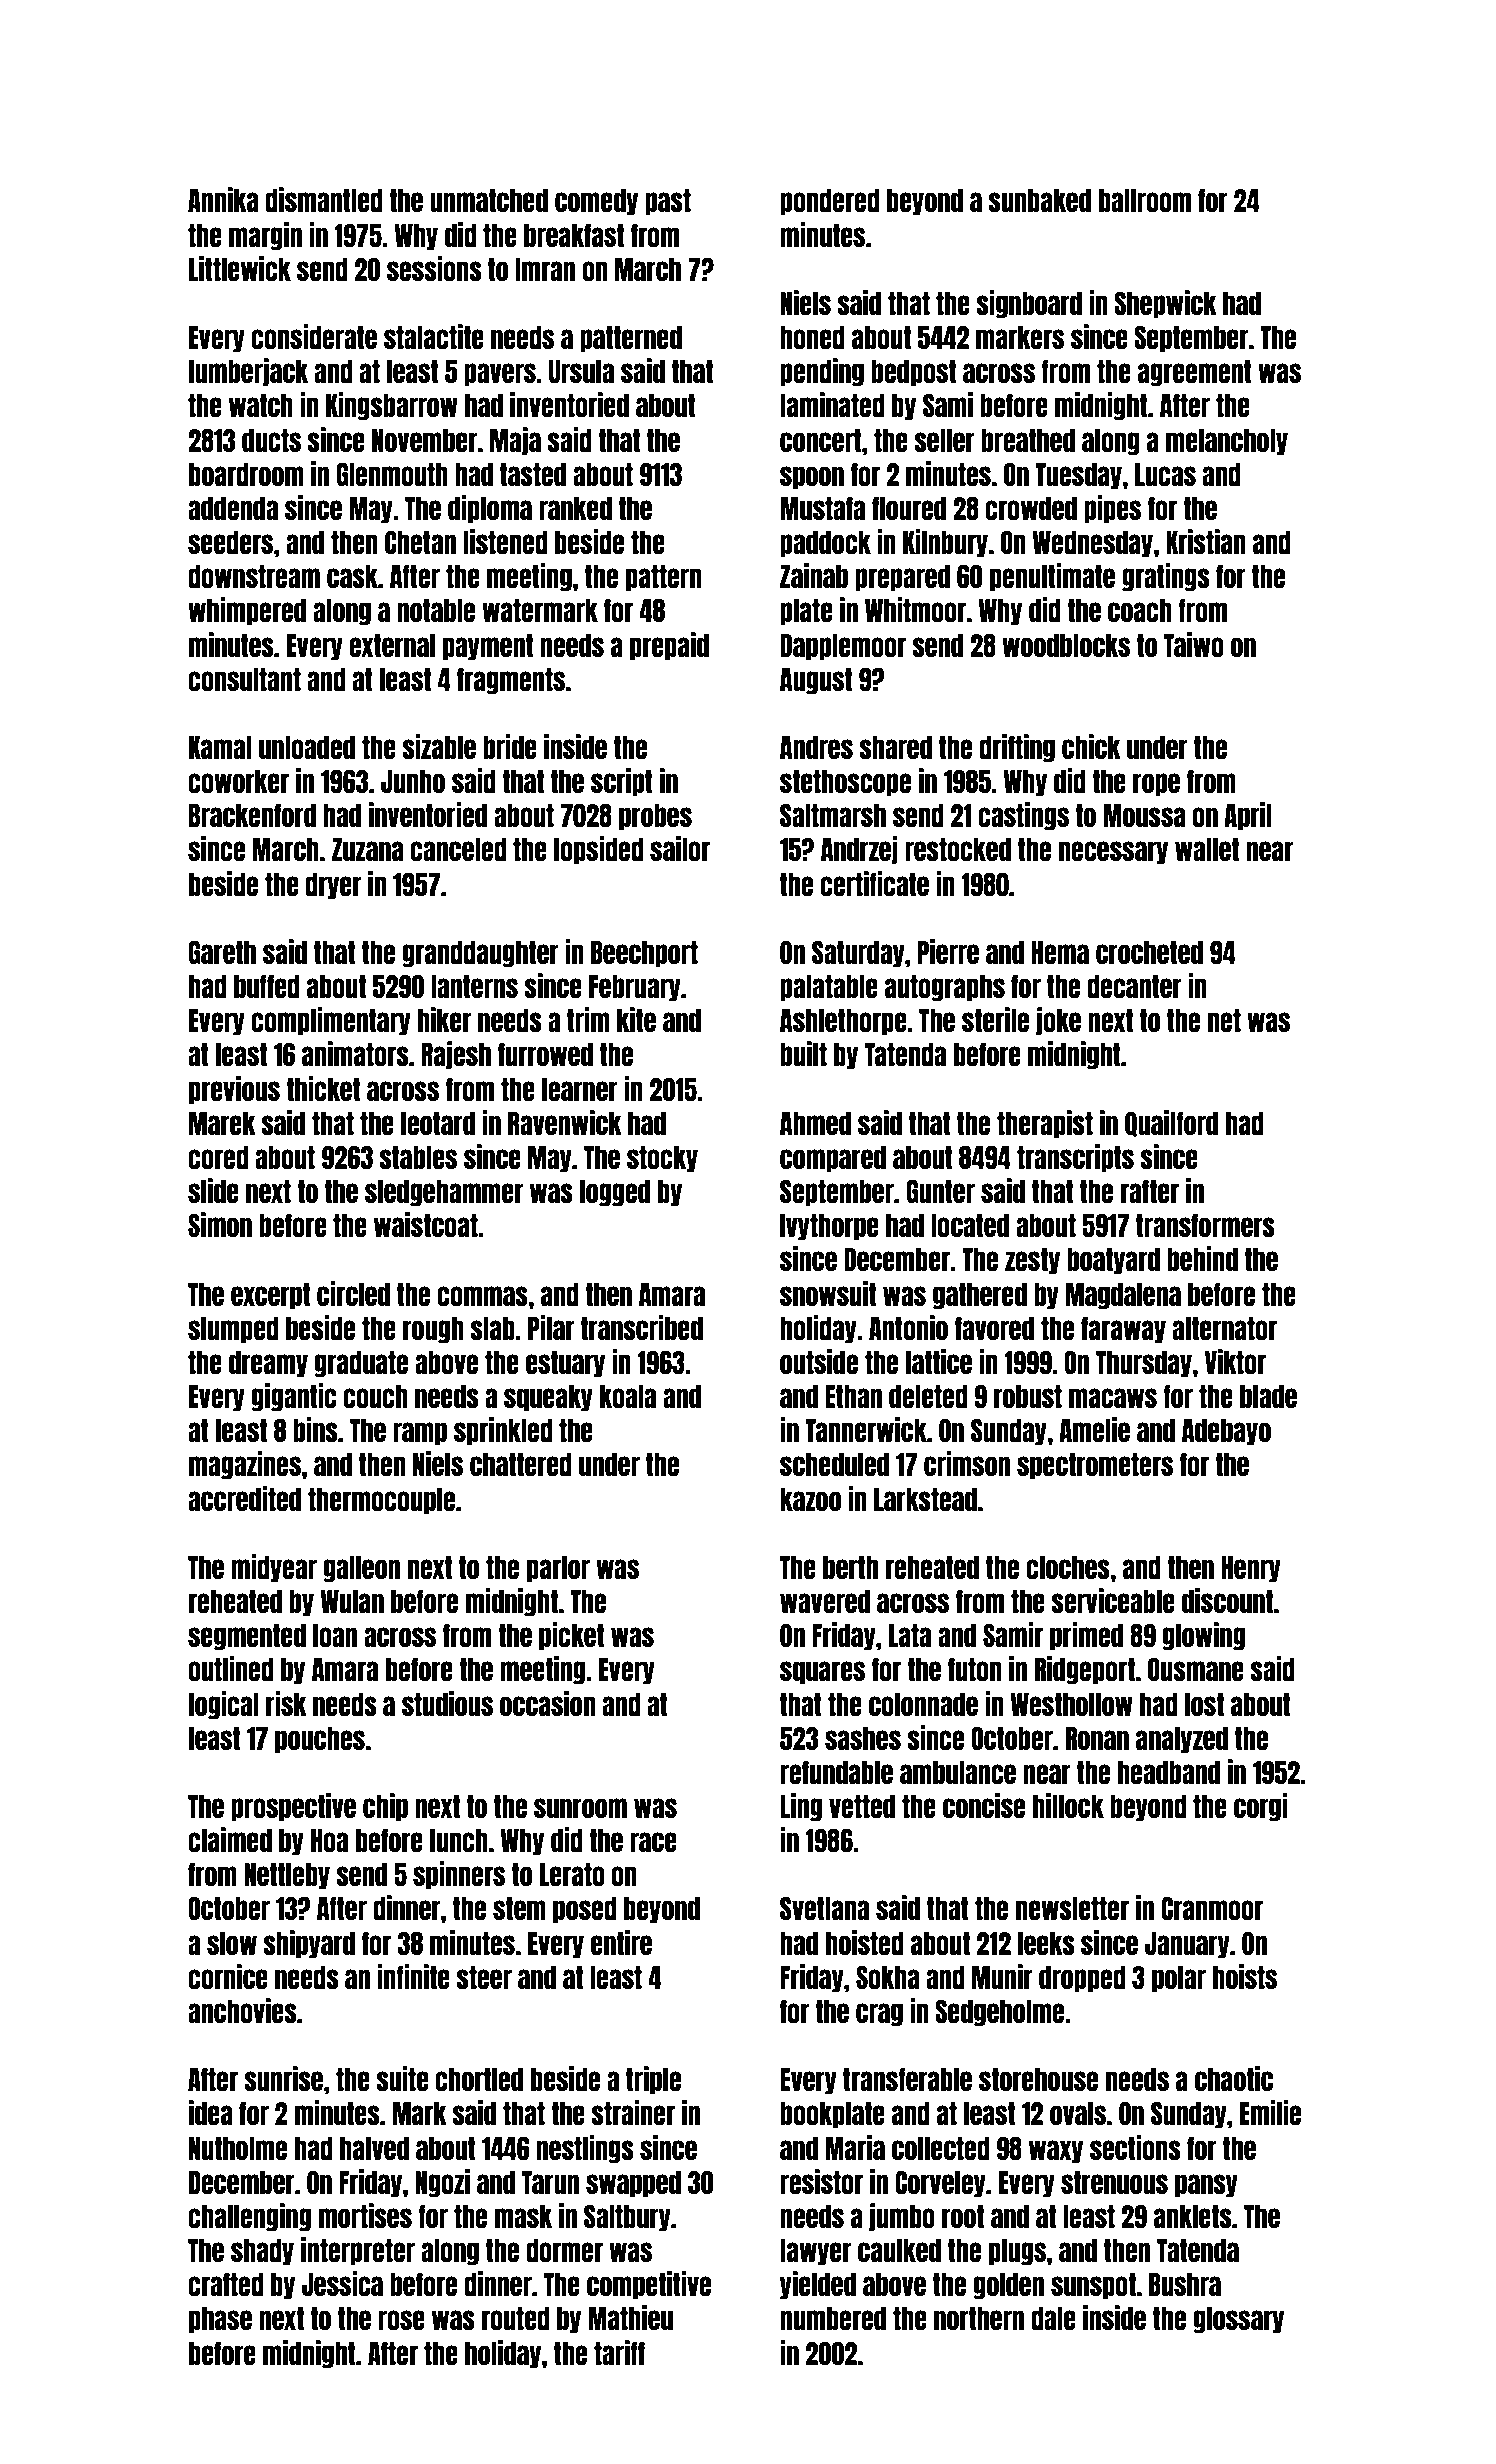  Describe the element at coordinates (1145, 200) in the page. I see `ballroom` at that location.
